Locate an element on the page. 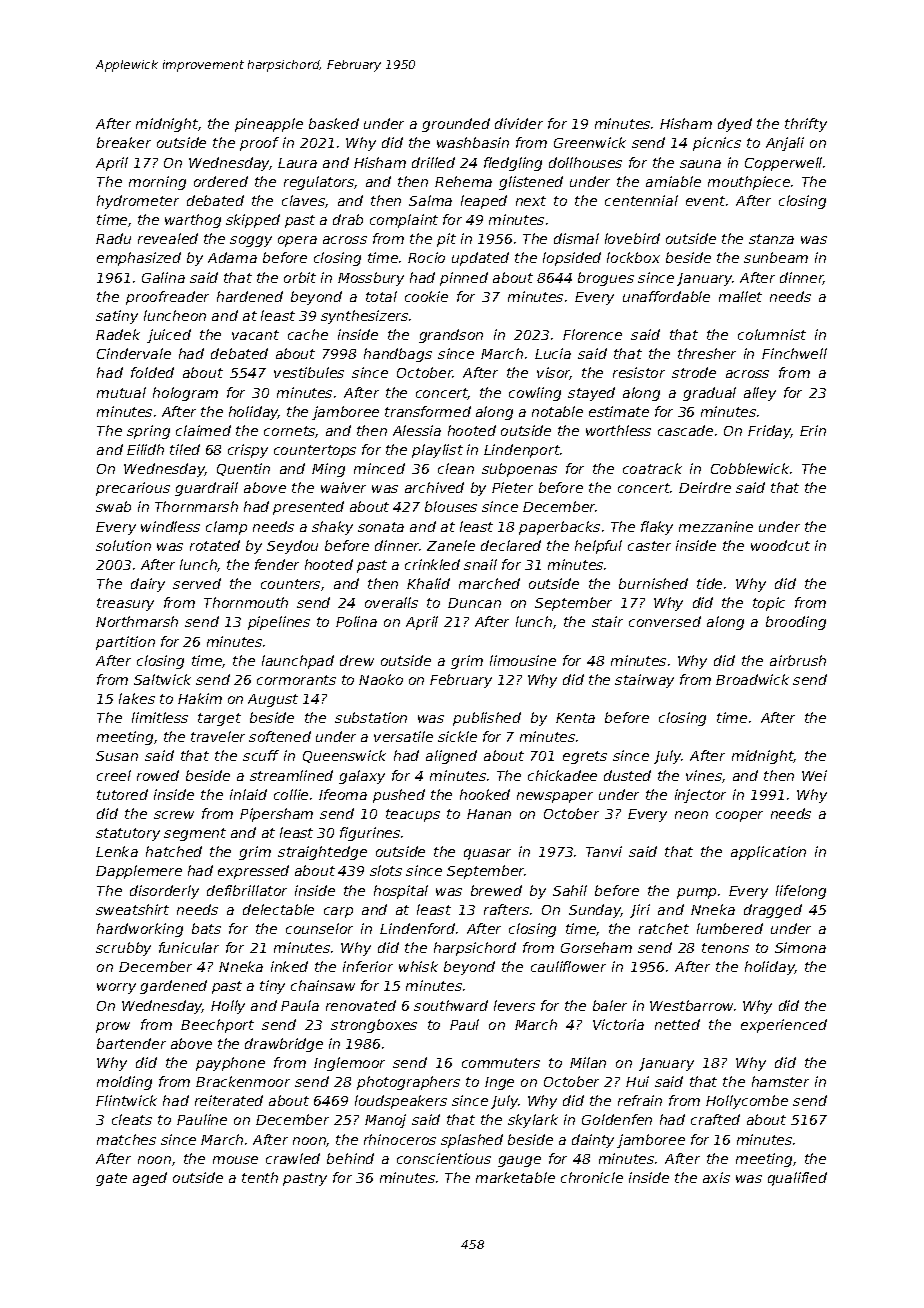 The width and height of the document is (924, 1308). Ifeoma is located at coordinates (343, 794).
